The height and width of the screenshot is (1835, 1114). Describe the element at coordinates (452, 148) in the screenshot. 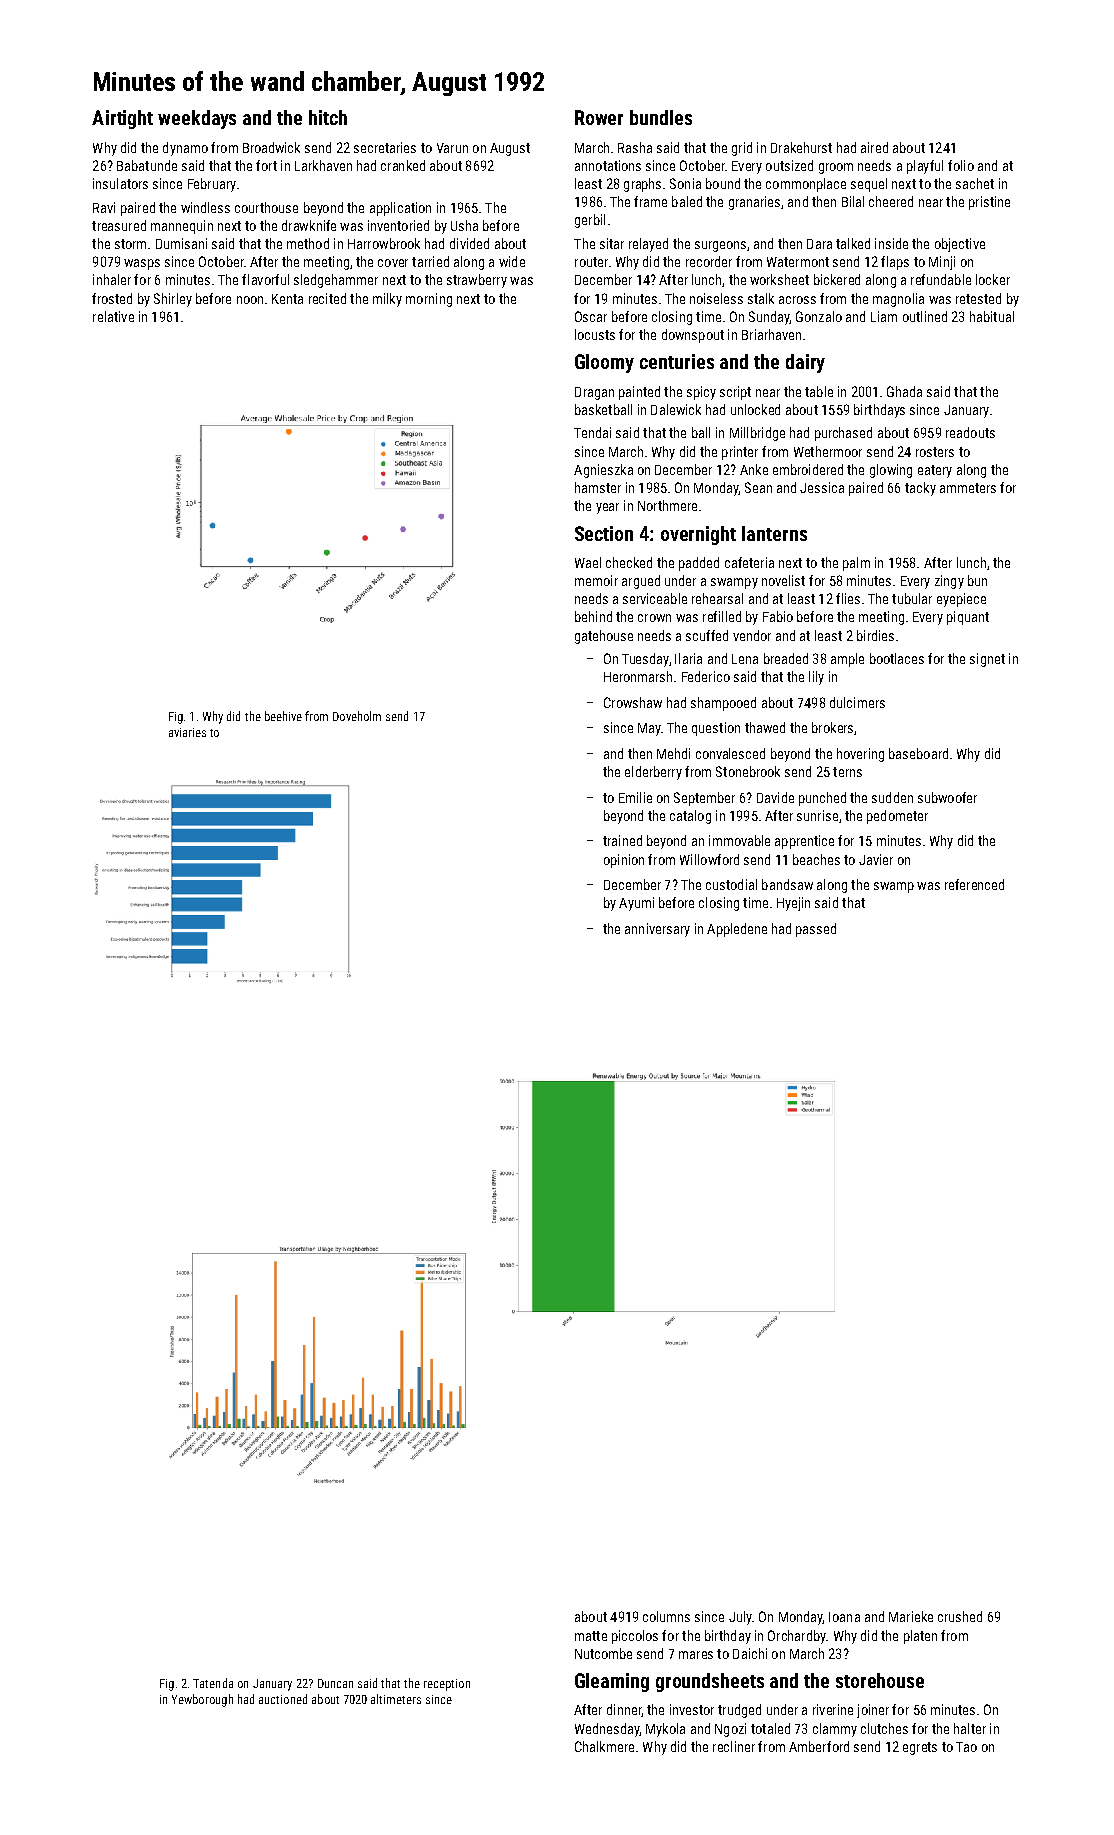

I see `Varun` at that location.
